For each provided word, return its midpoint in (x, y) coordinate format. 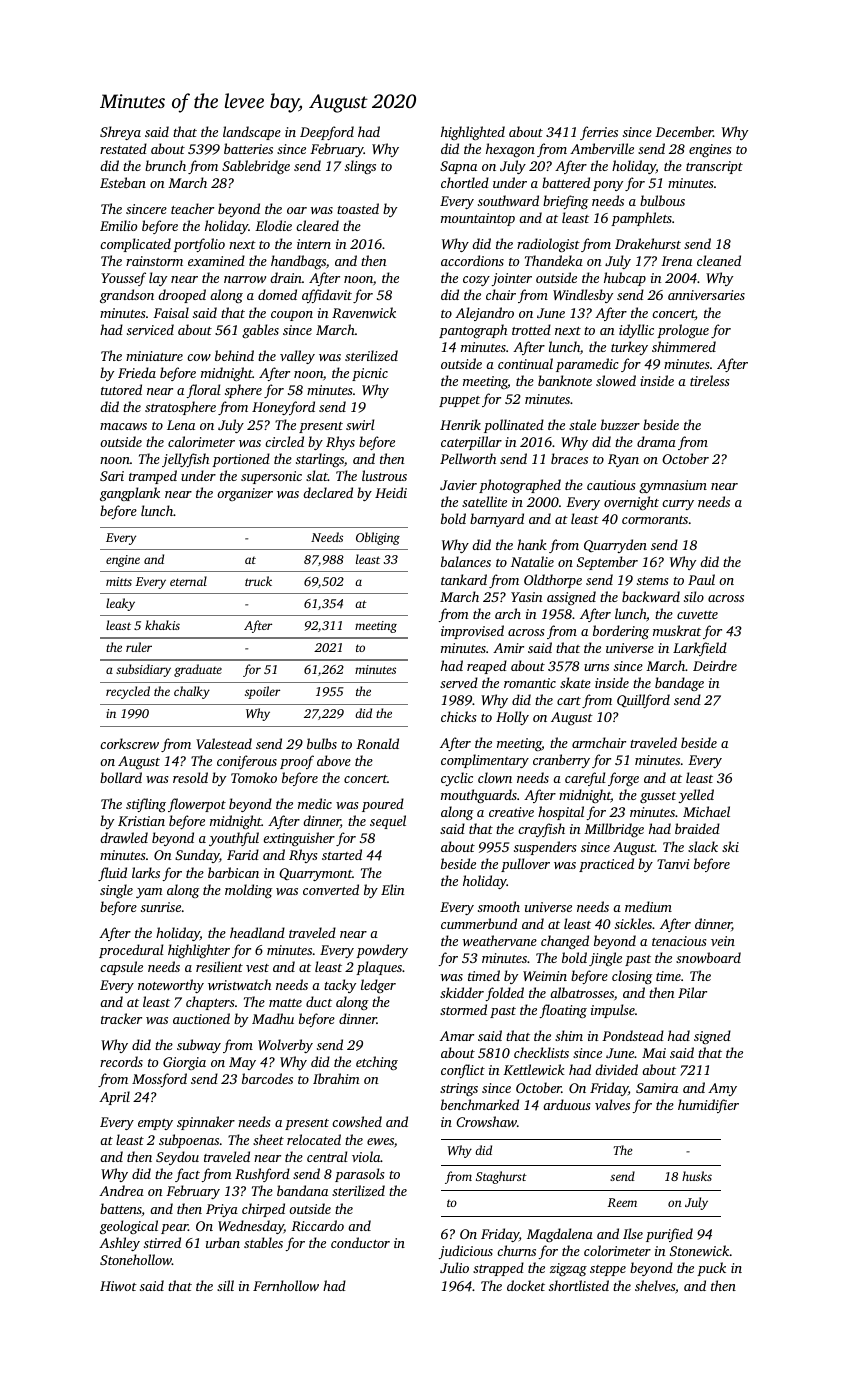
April (114, 1098)
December (684, 131)
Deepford (327, 133)
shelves (655, 1285)
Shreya (120, 133)
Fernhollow (286, 1285)
